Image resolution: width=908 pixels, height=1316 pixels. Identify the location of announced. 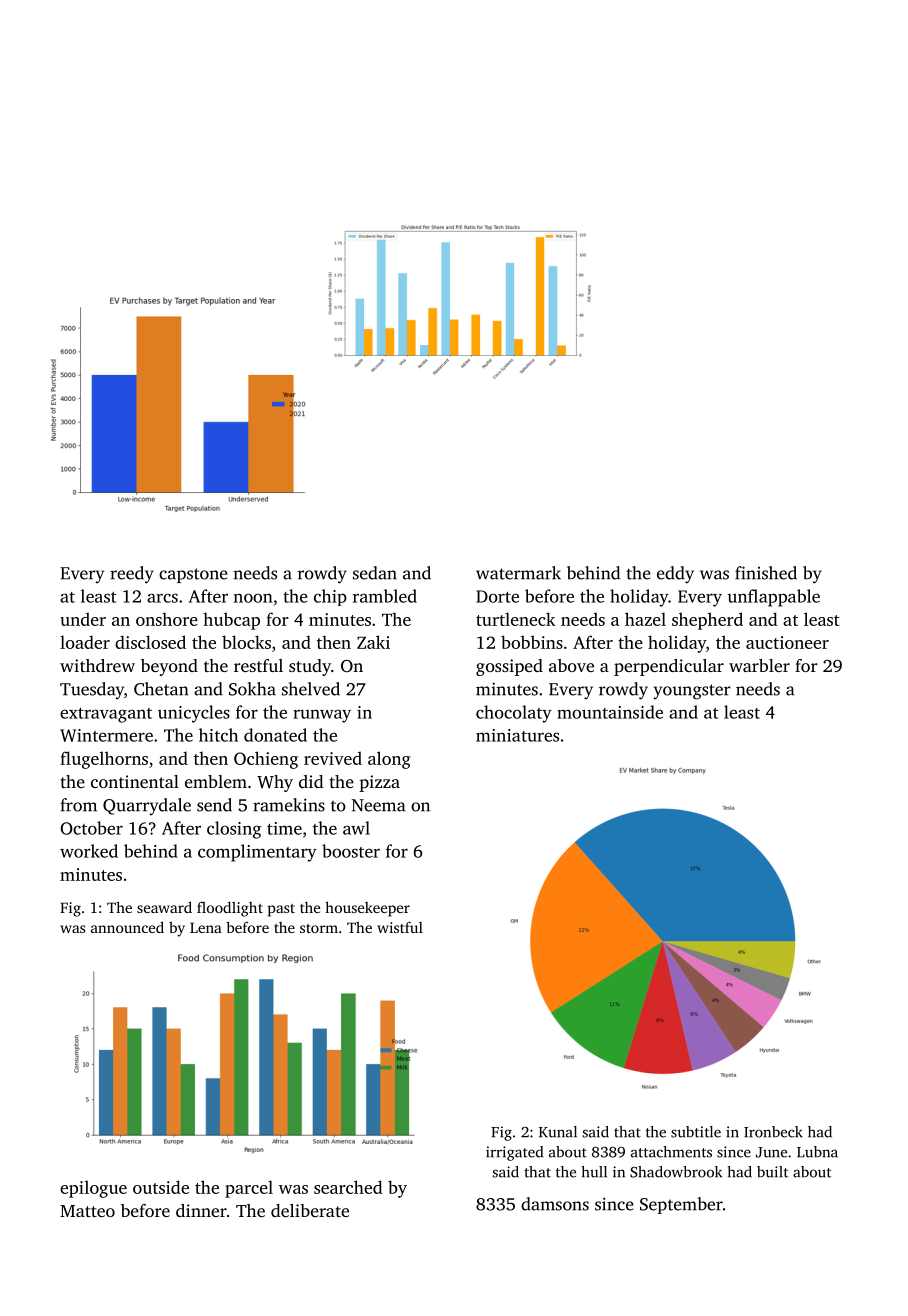
(127, 927).
